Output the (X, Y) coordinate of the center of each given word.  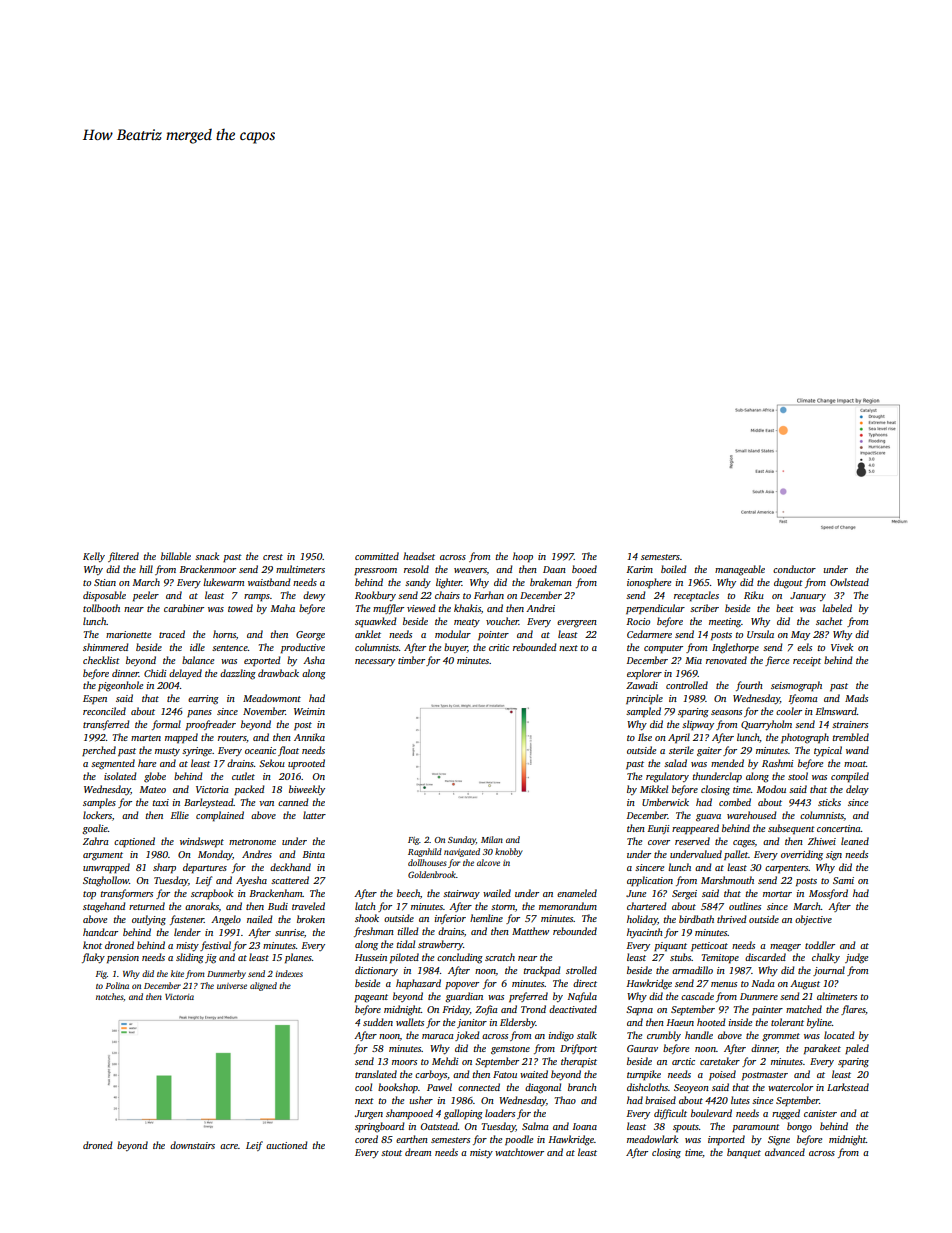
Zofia (486, 1010)
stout (391, 1153)
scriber (704, 608)
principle (644, 699)
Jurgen (369, 1115)
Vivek (842, 647)
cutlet (243, 776)
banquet (744, 1153)
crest (273, 557)
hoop (523, 557)
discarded (765, 957)
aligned (263, 986)
